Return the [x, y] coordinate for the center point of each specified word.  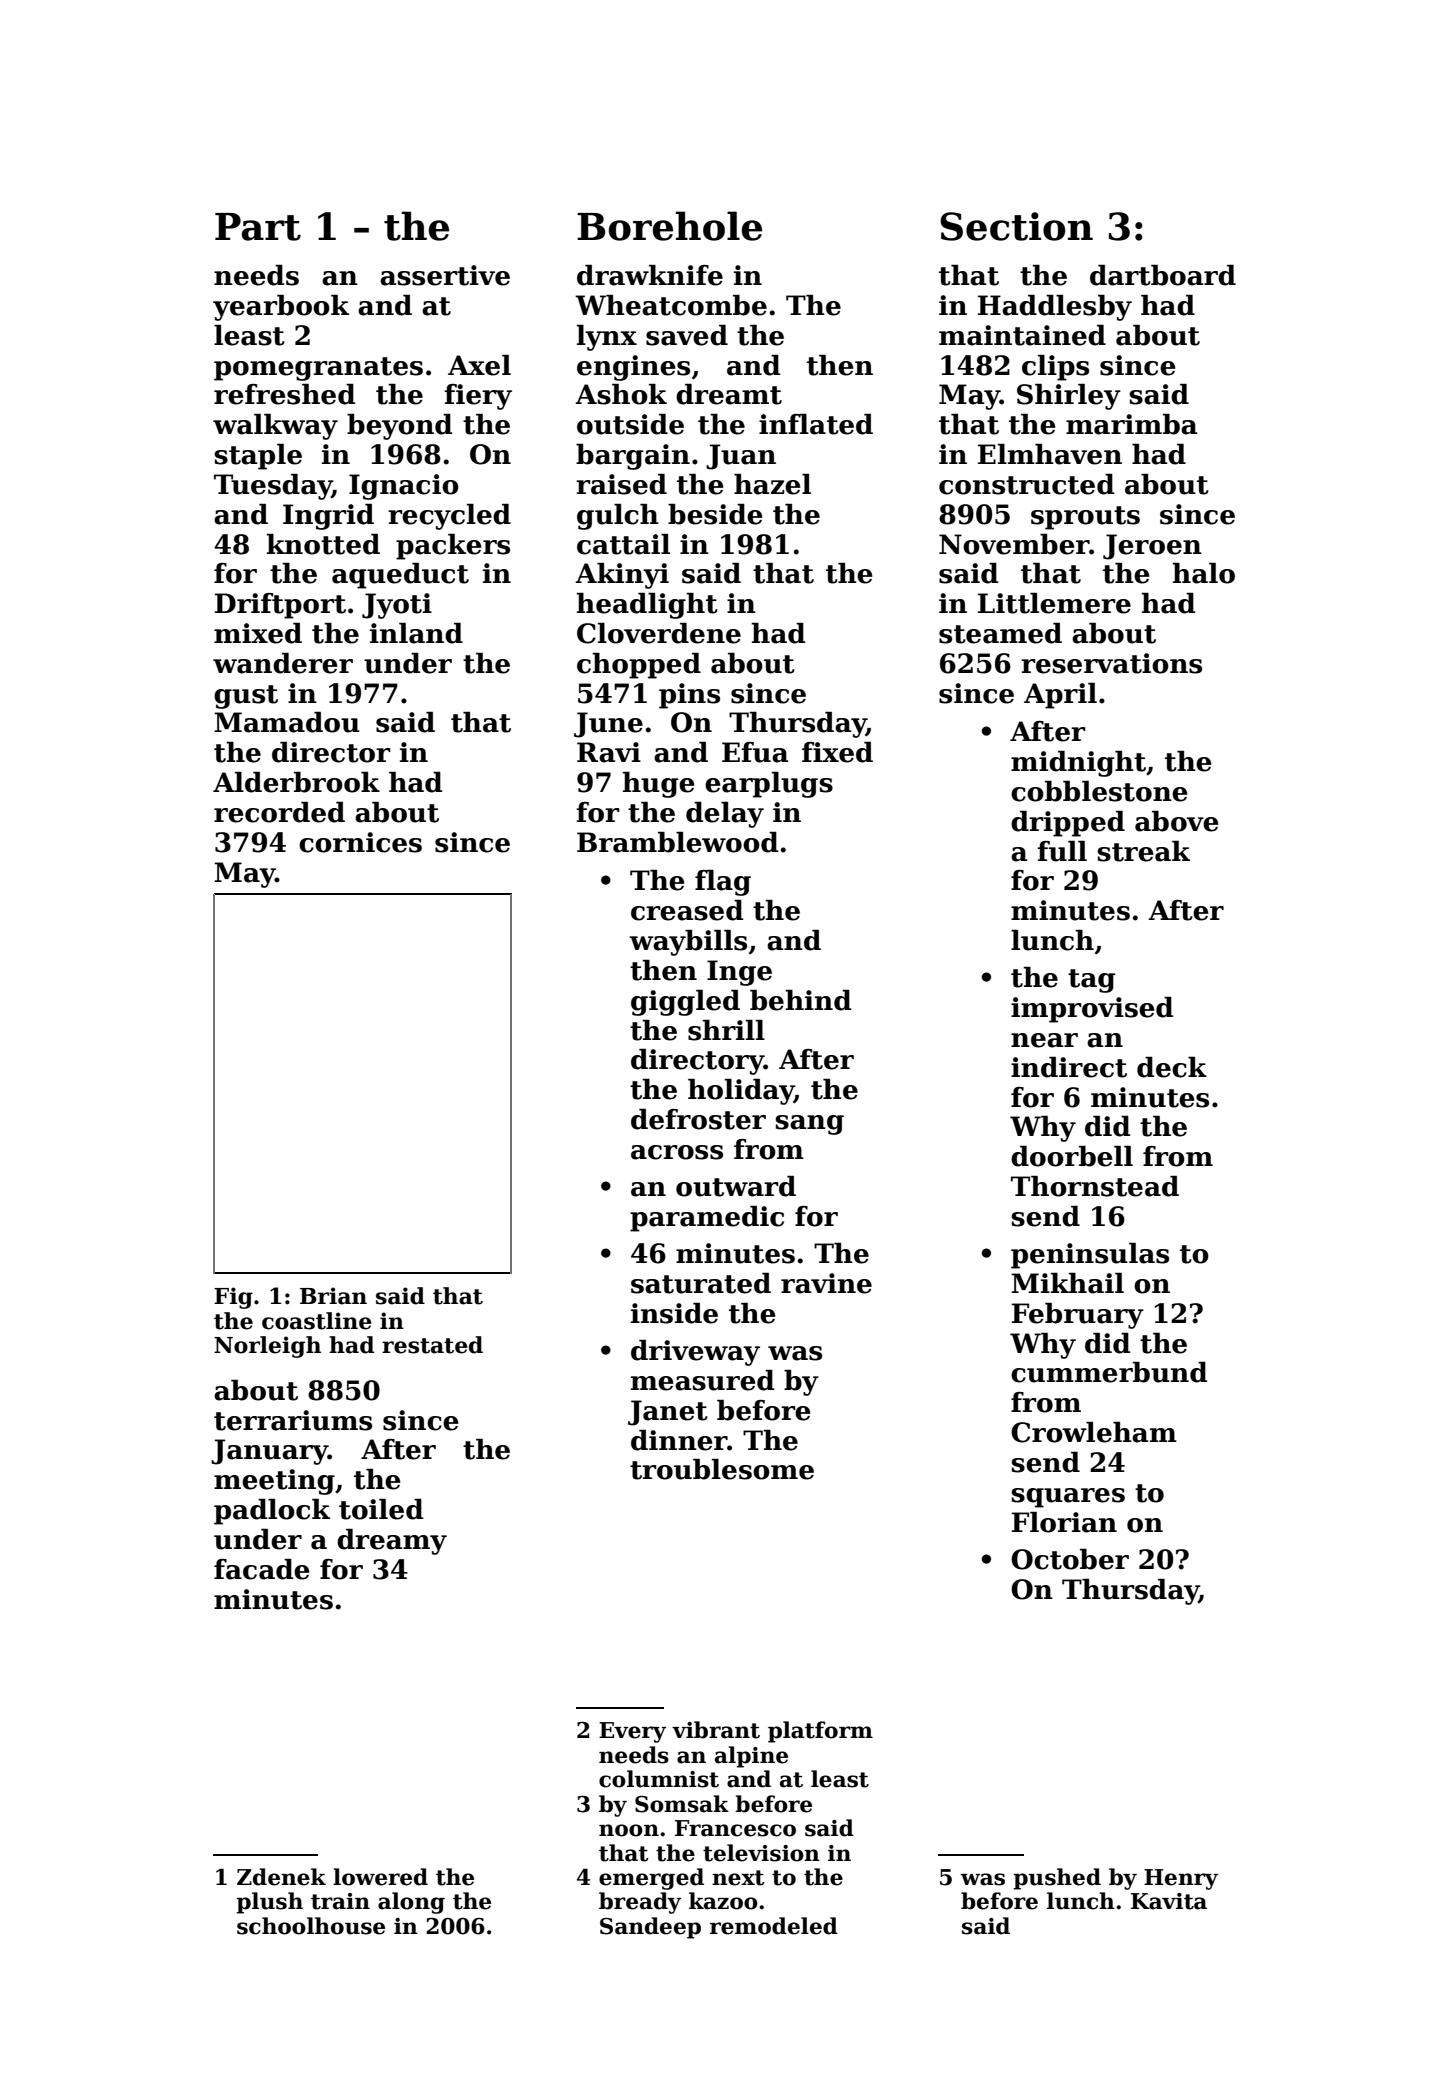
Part [258, 227]
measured [703, 1380]
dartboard [1163, 275]
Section [1016, 226]
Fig [233, 1298]
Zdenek [281, 1877]
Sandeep [650, 1928]
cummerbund [1109, 1372]
